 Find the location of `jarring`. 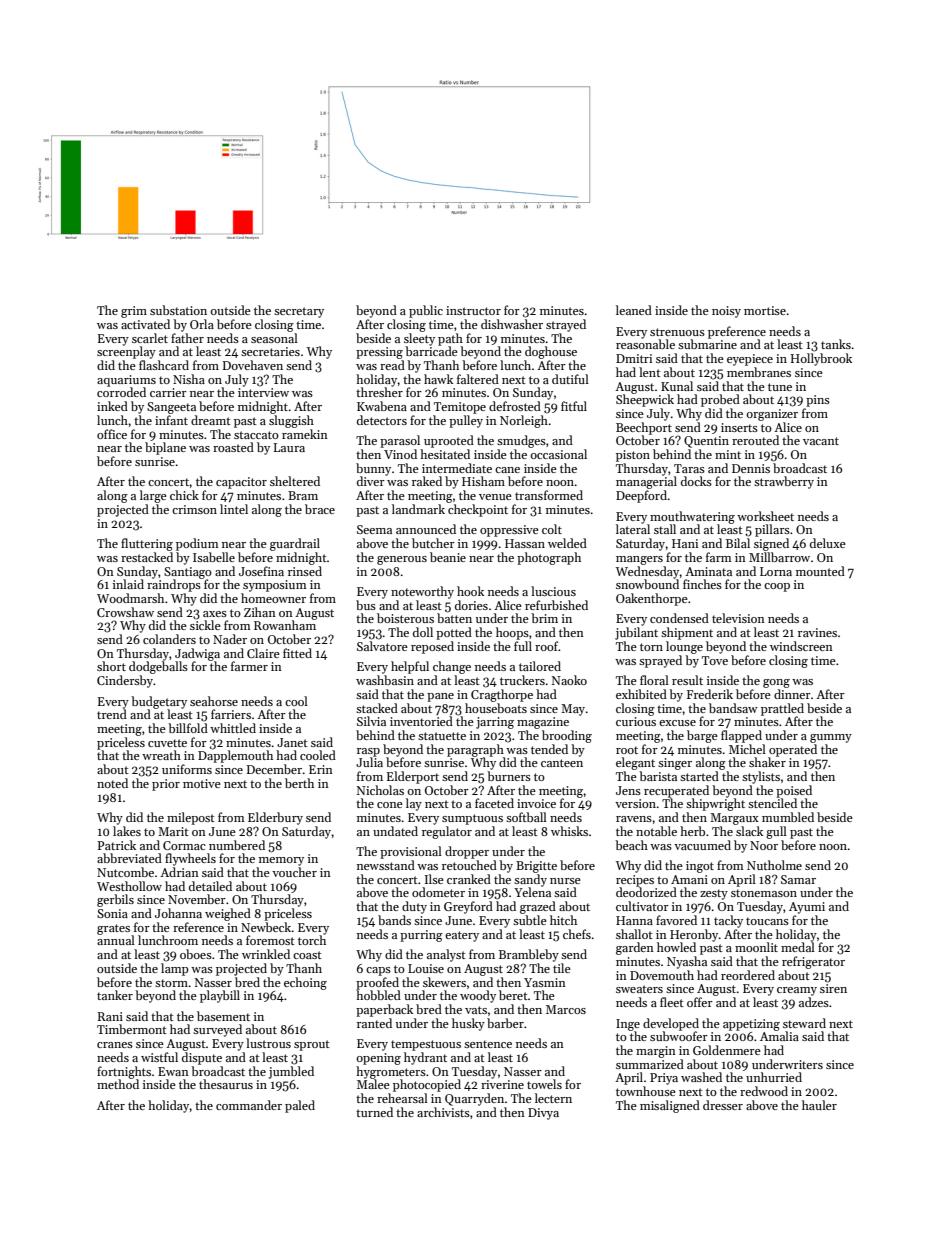

jarring is located at coordinates (495, 723).
